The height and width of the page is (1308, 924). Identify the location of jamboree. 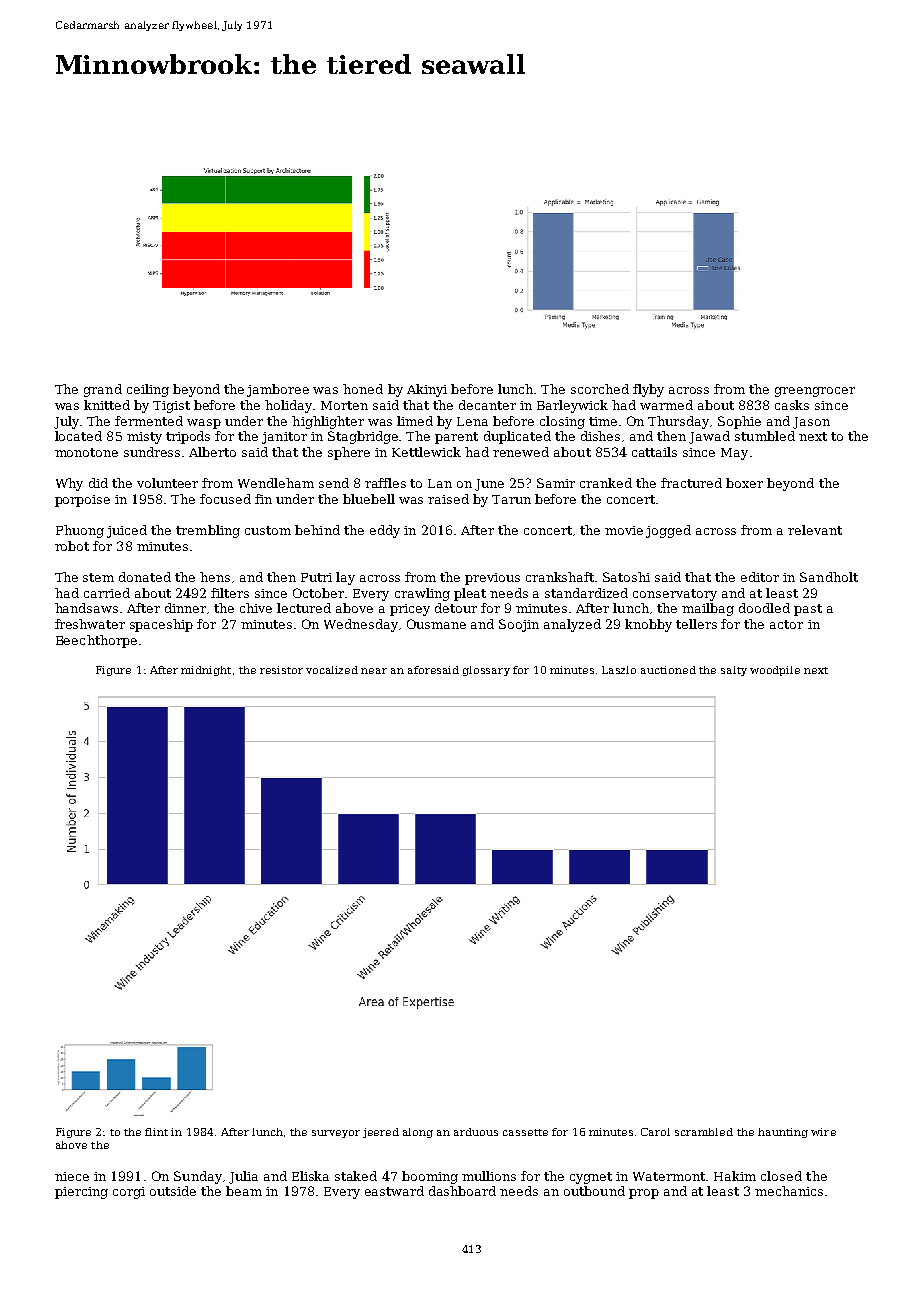
(278, 390).
